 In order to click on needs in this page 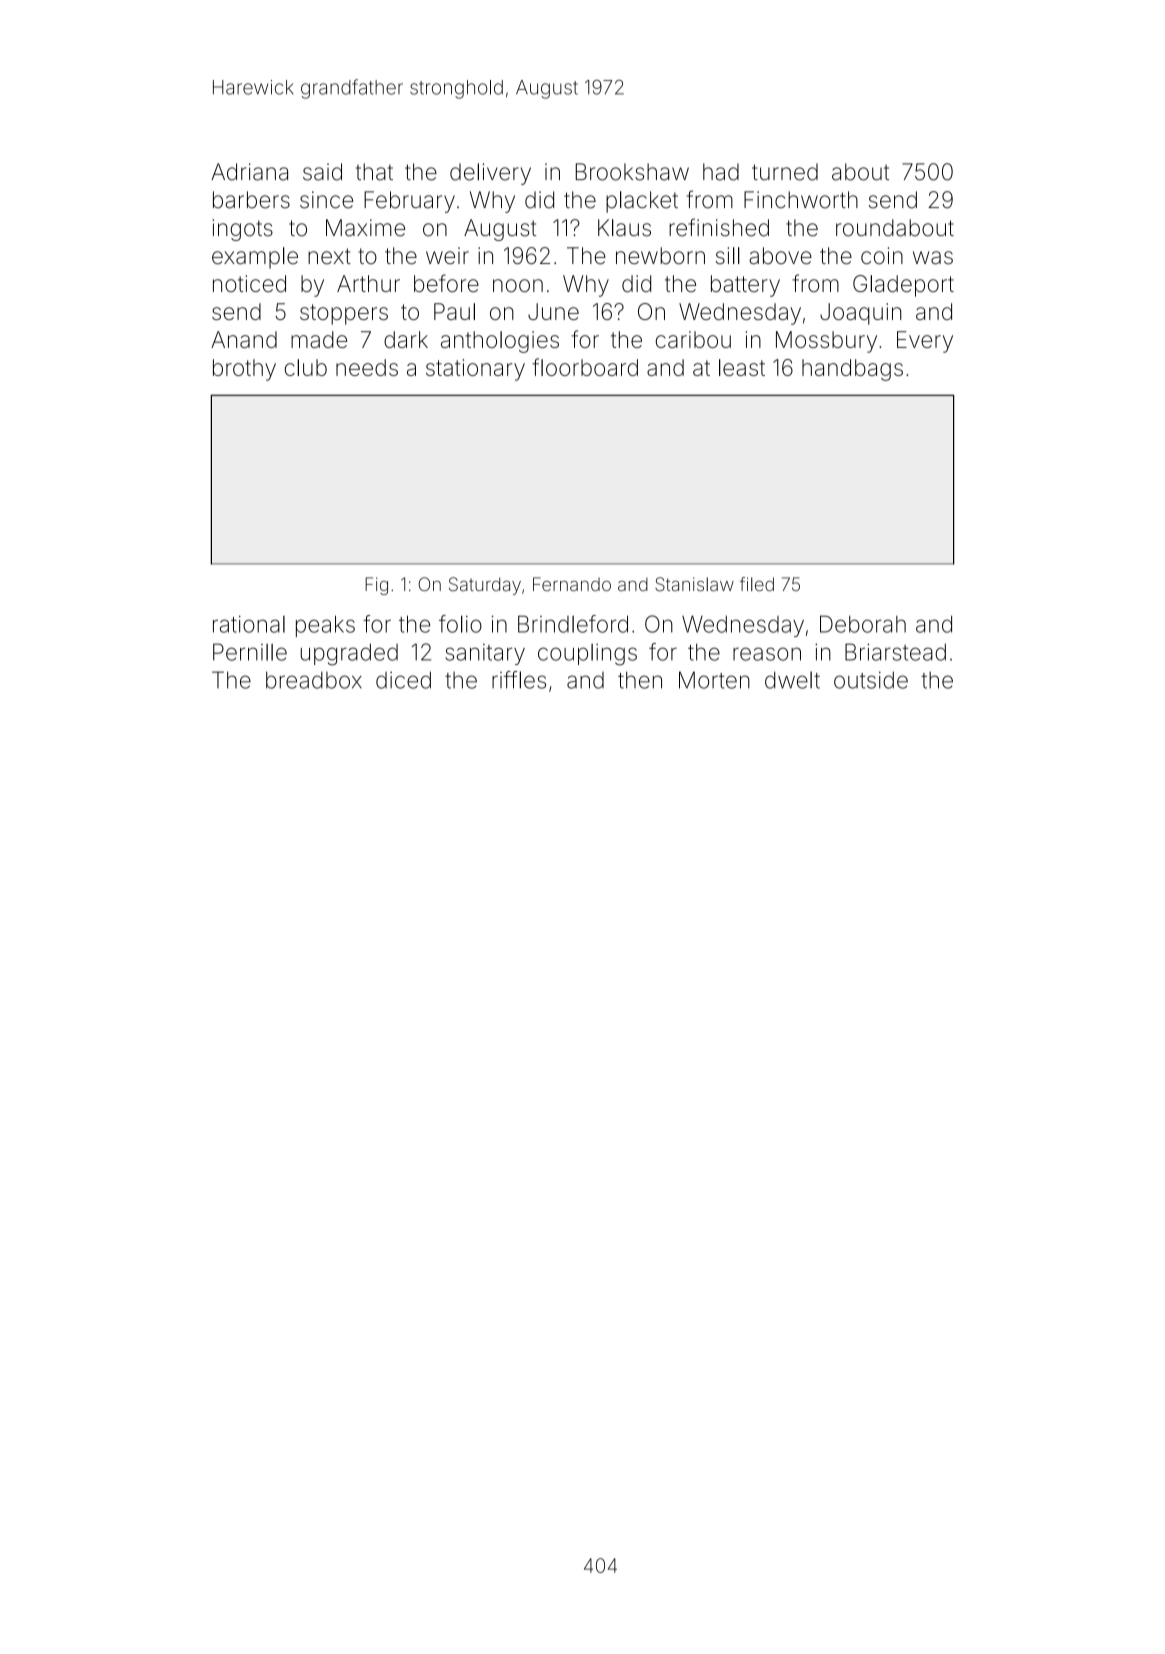, I will do `click(367, 367)`.
